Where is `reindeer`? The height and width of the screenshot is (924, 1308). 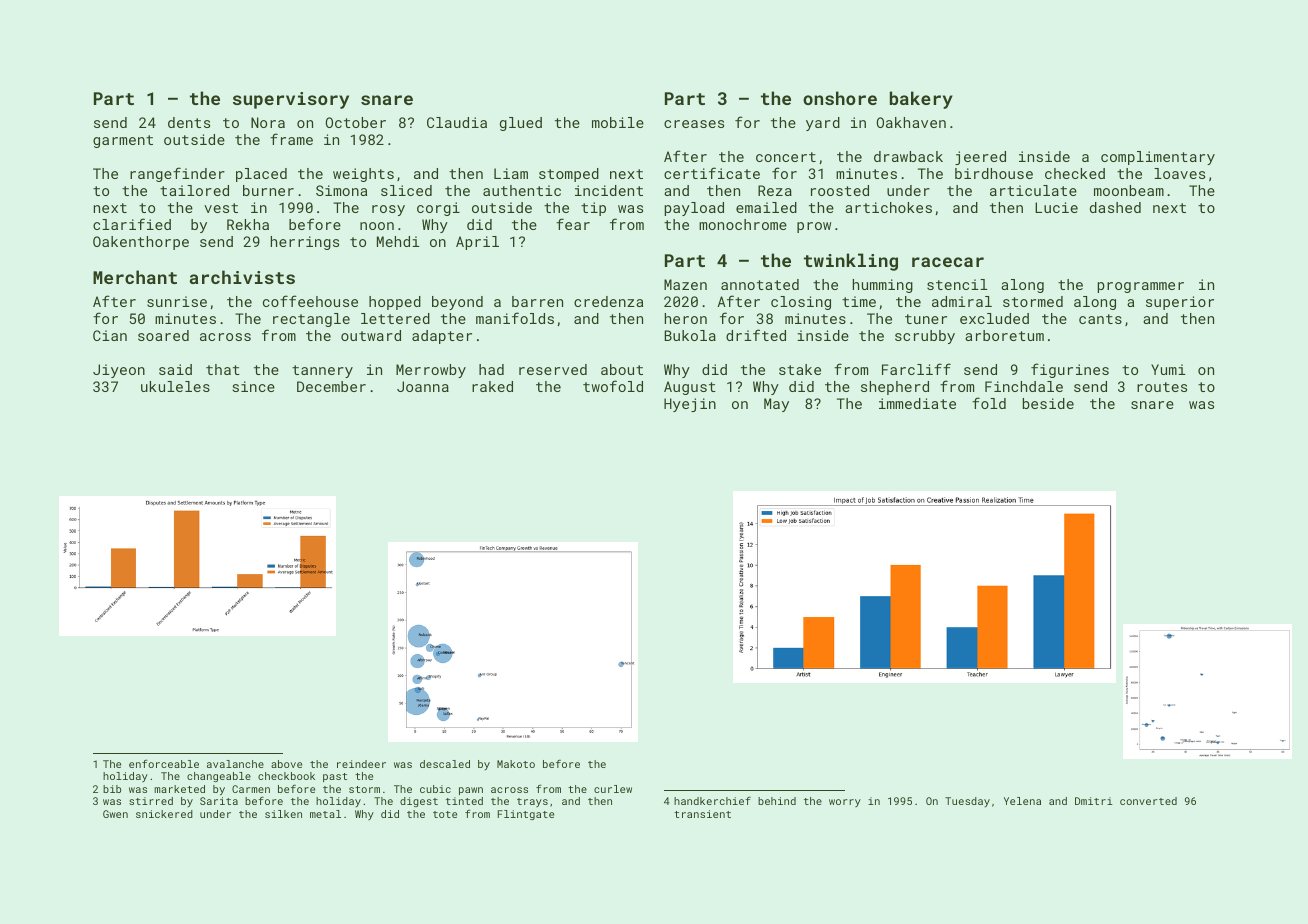 reindeer is located at coordinates (361, 764).
